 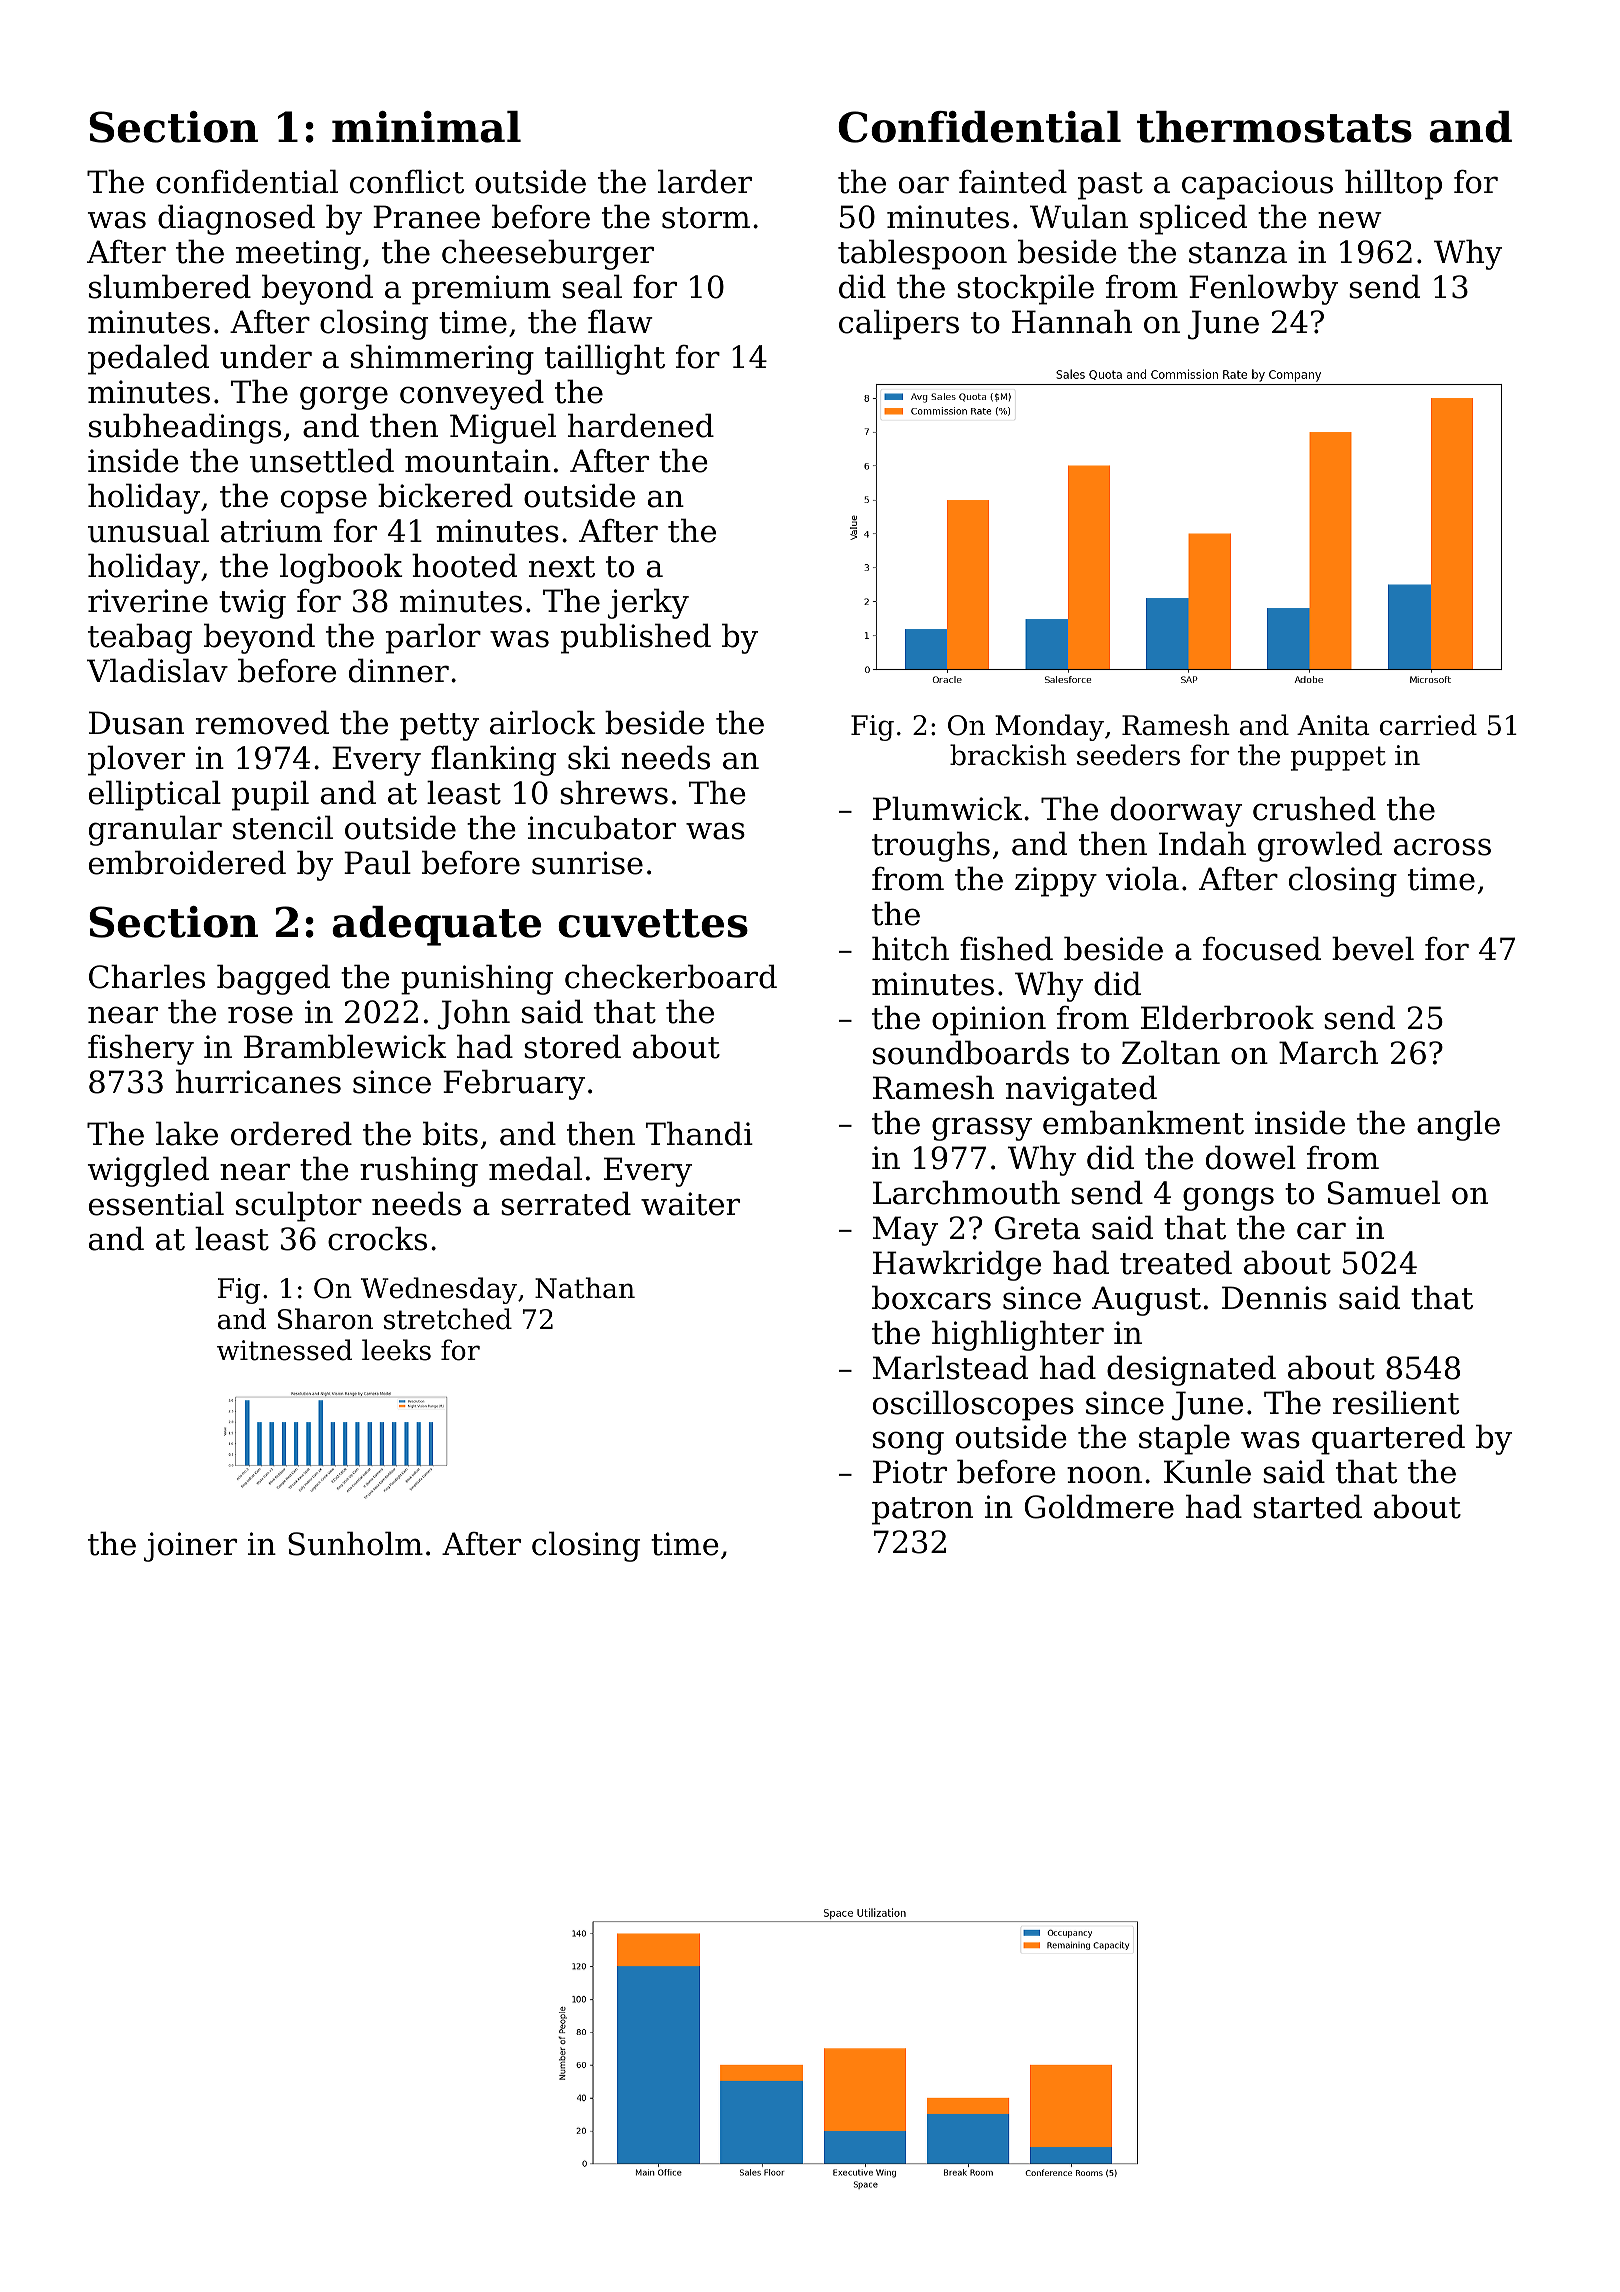 What do you see at coordinates (1227, 1017) in the page?
I see `Elderbrook` at bounding box center [1227, 1017].
